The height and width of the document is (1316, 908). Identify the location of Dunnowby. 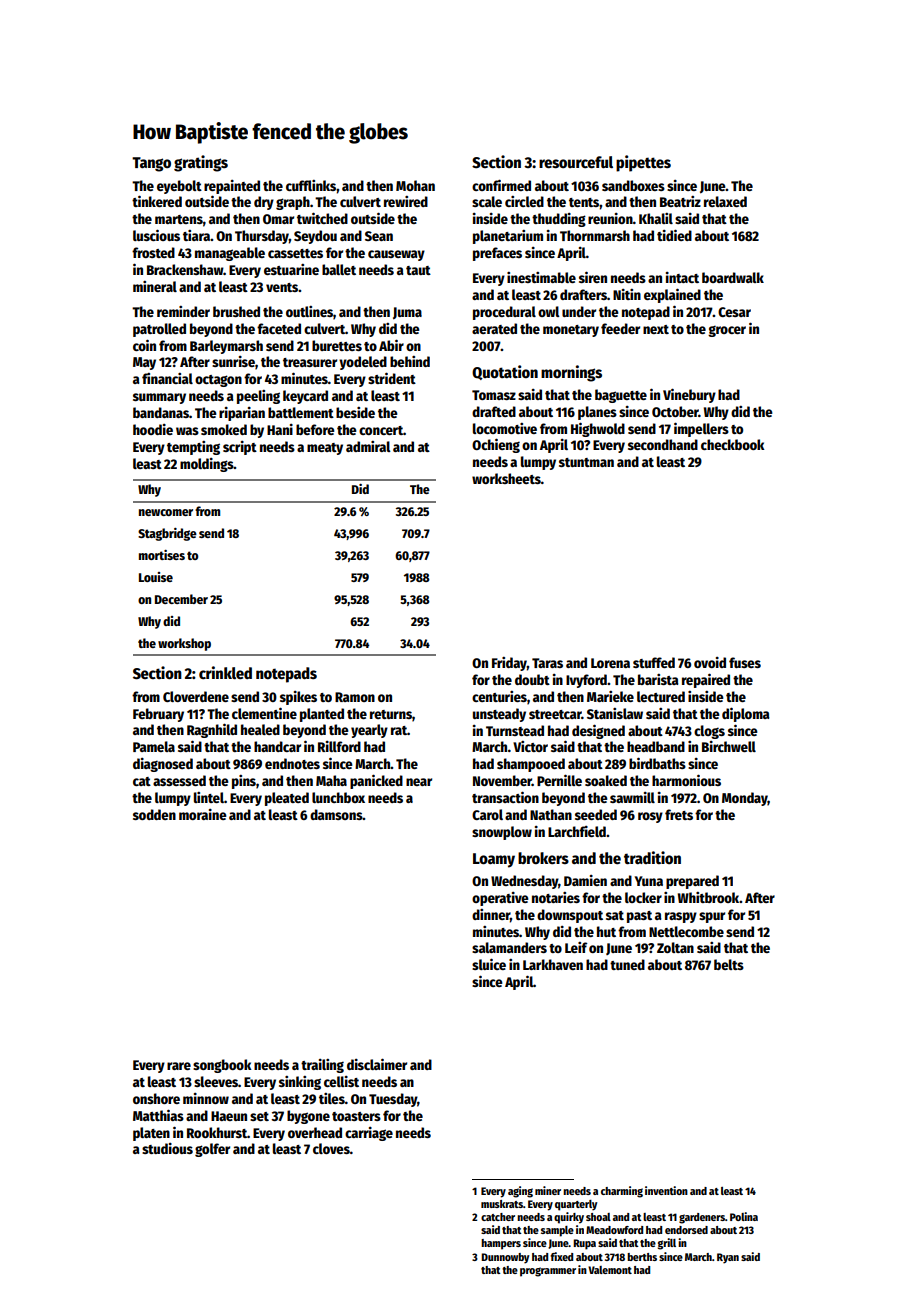
(505, 1258).
